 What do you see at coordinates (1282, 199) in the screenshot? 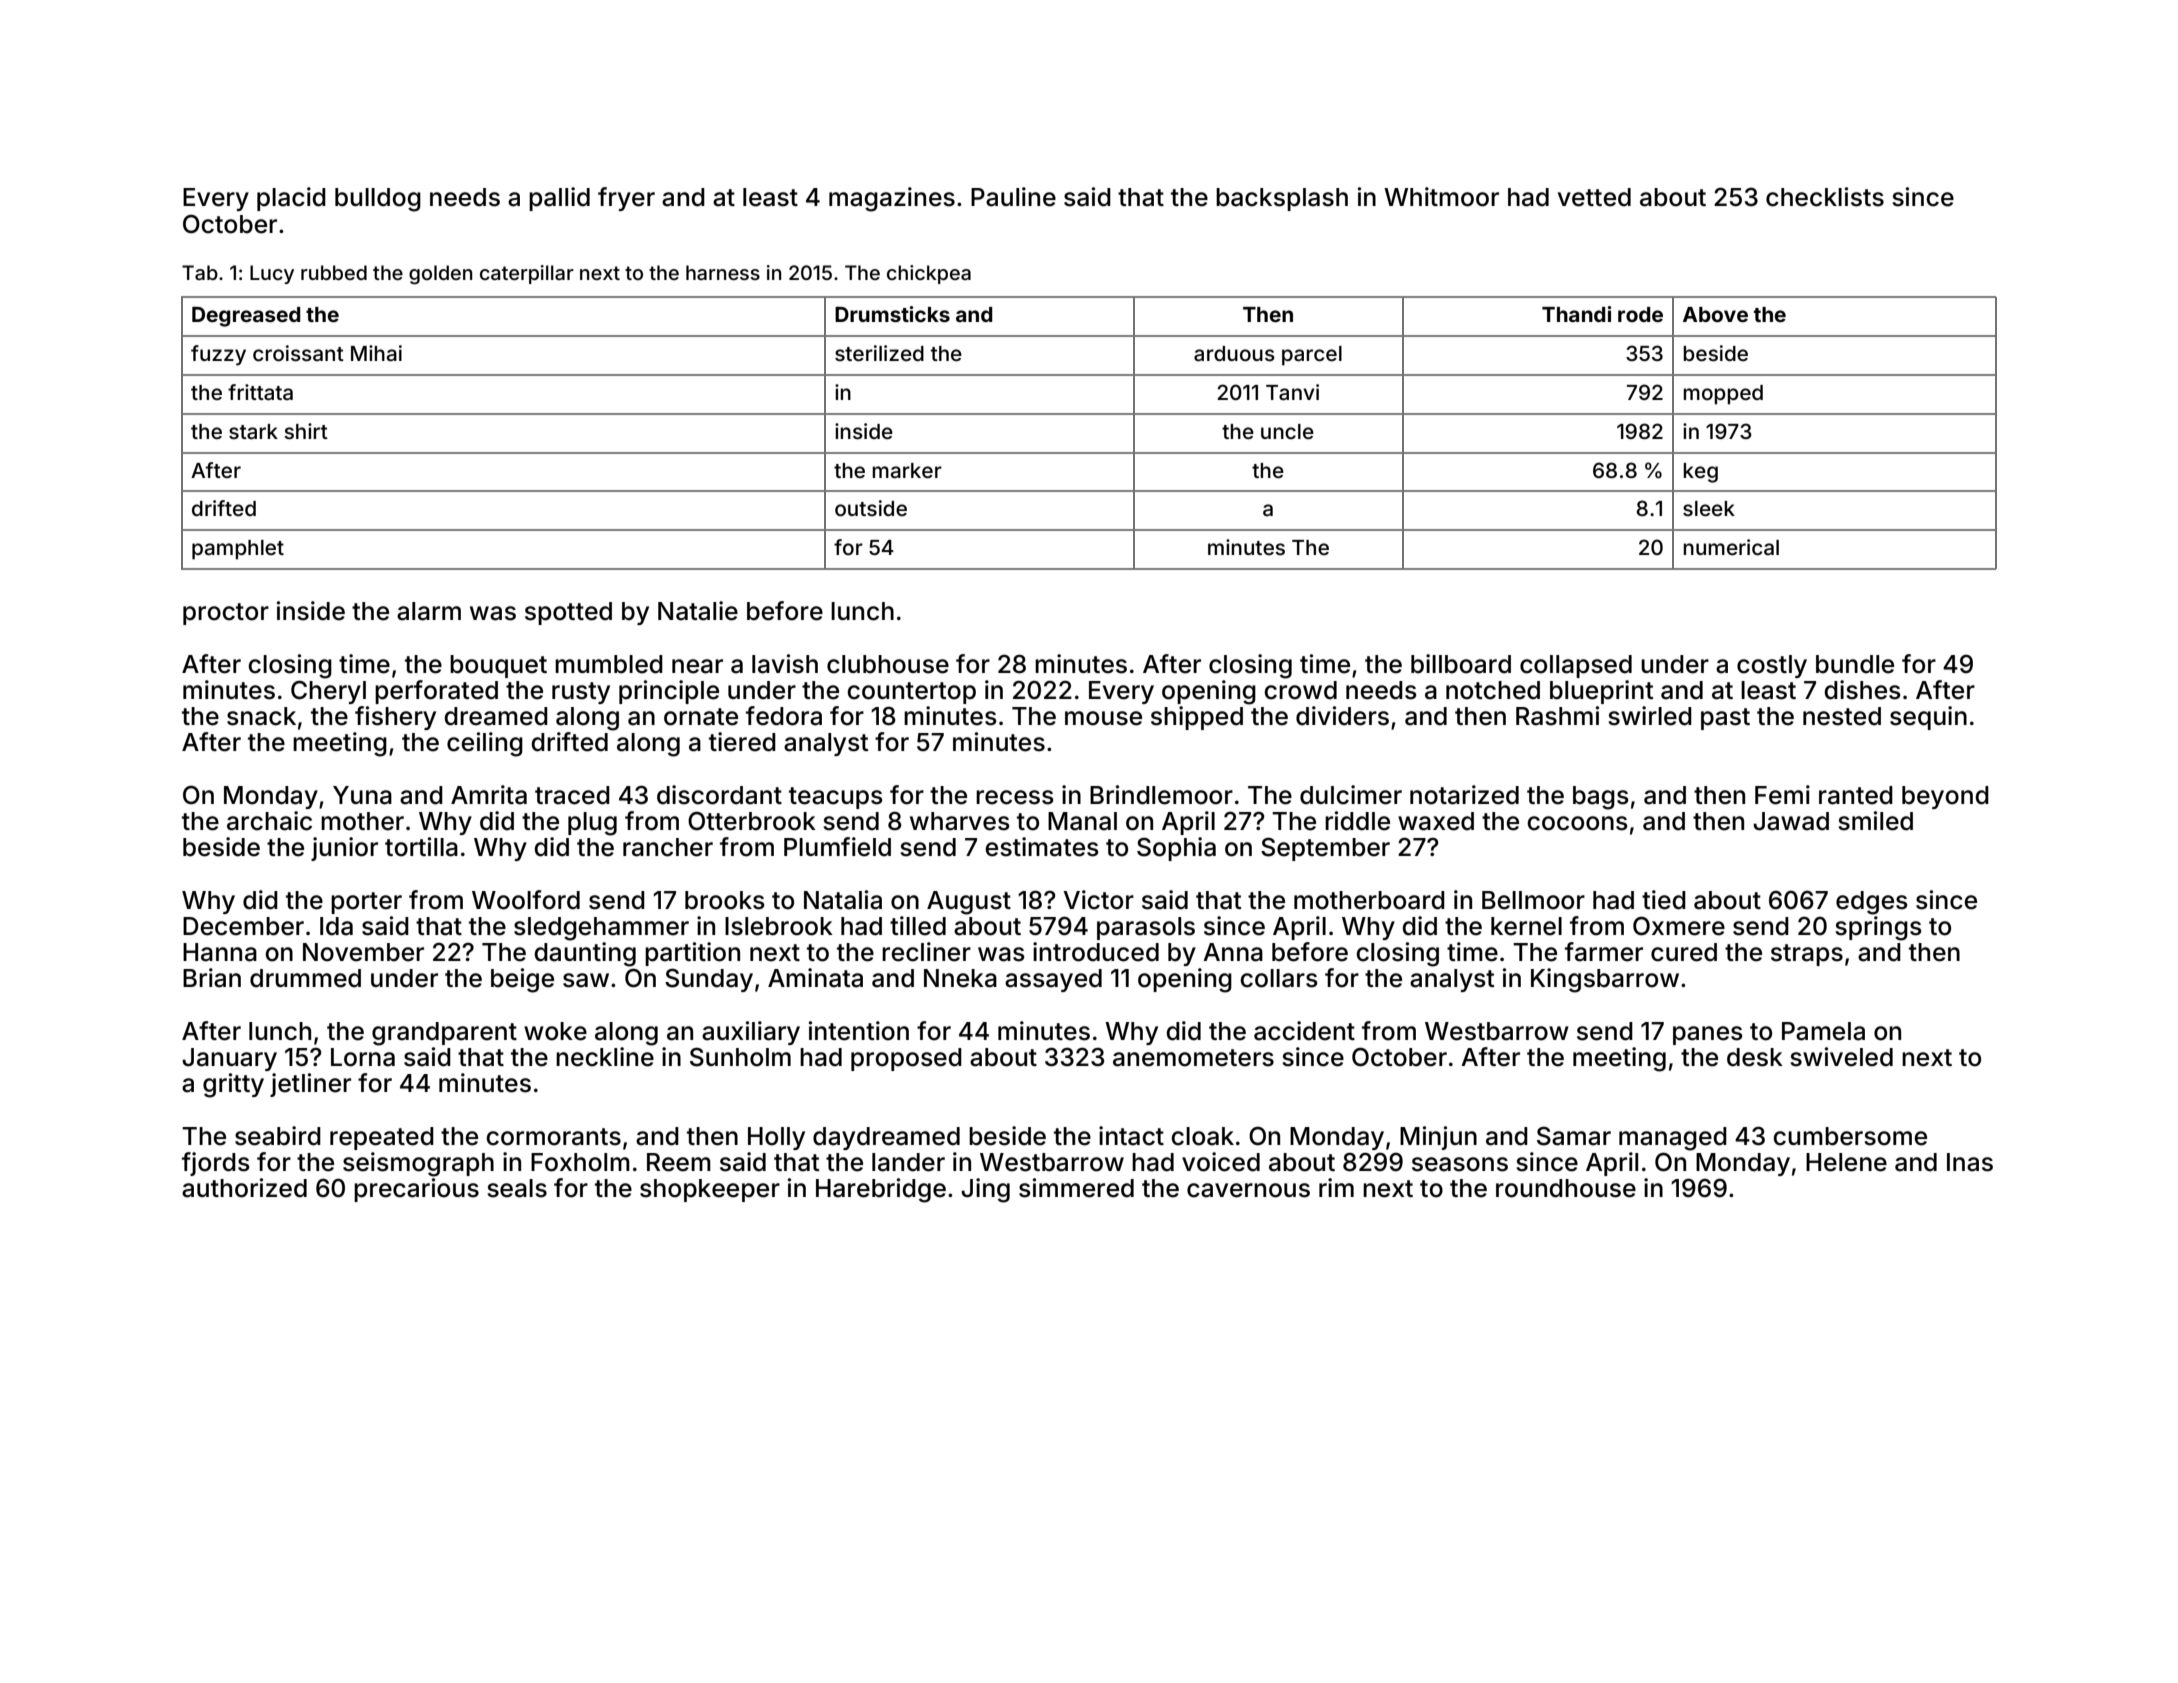
I see `backsplash` at bounding box center [1282, 199].
